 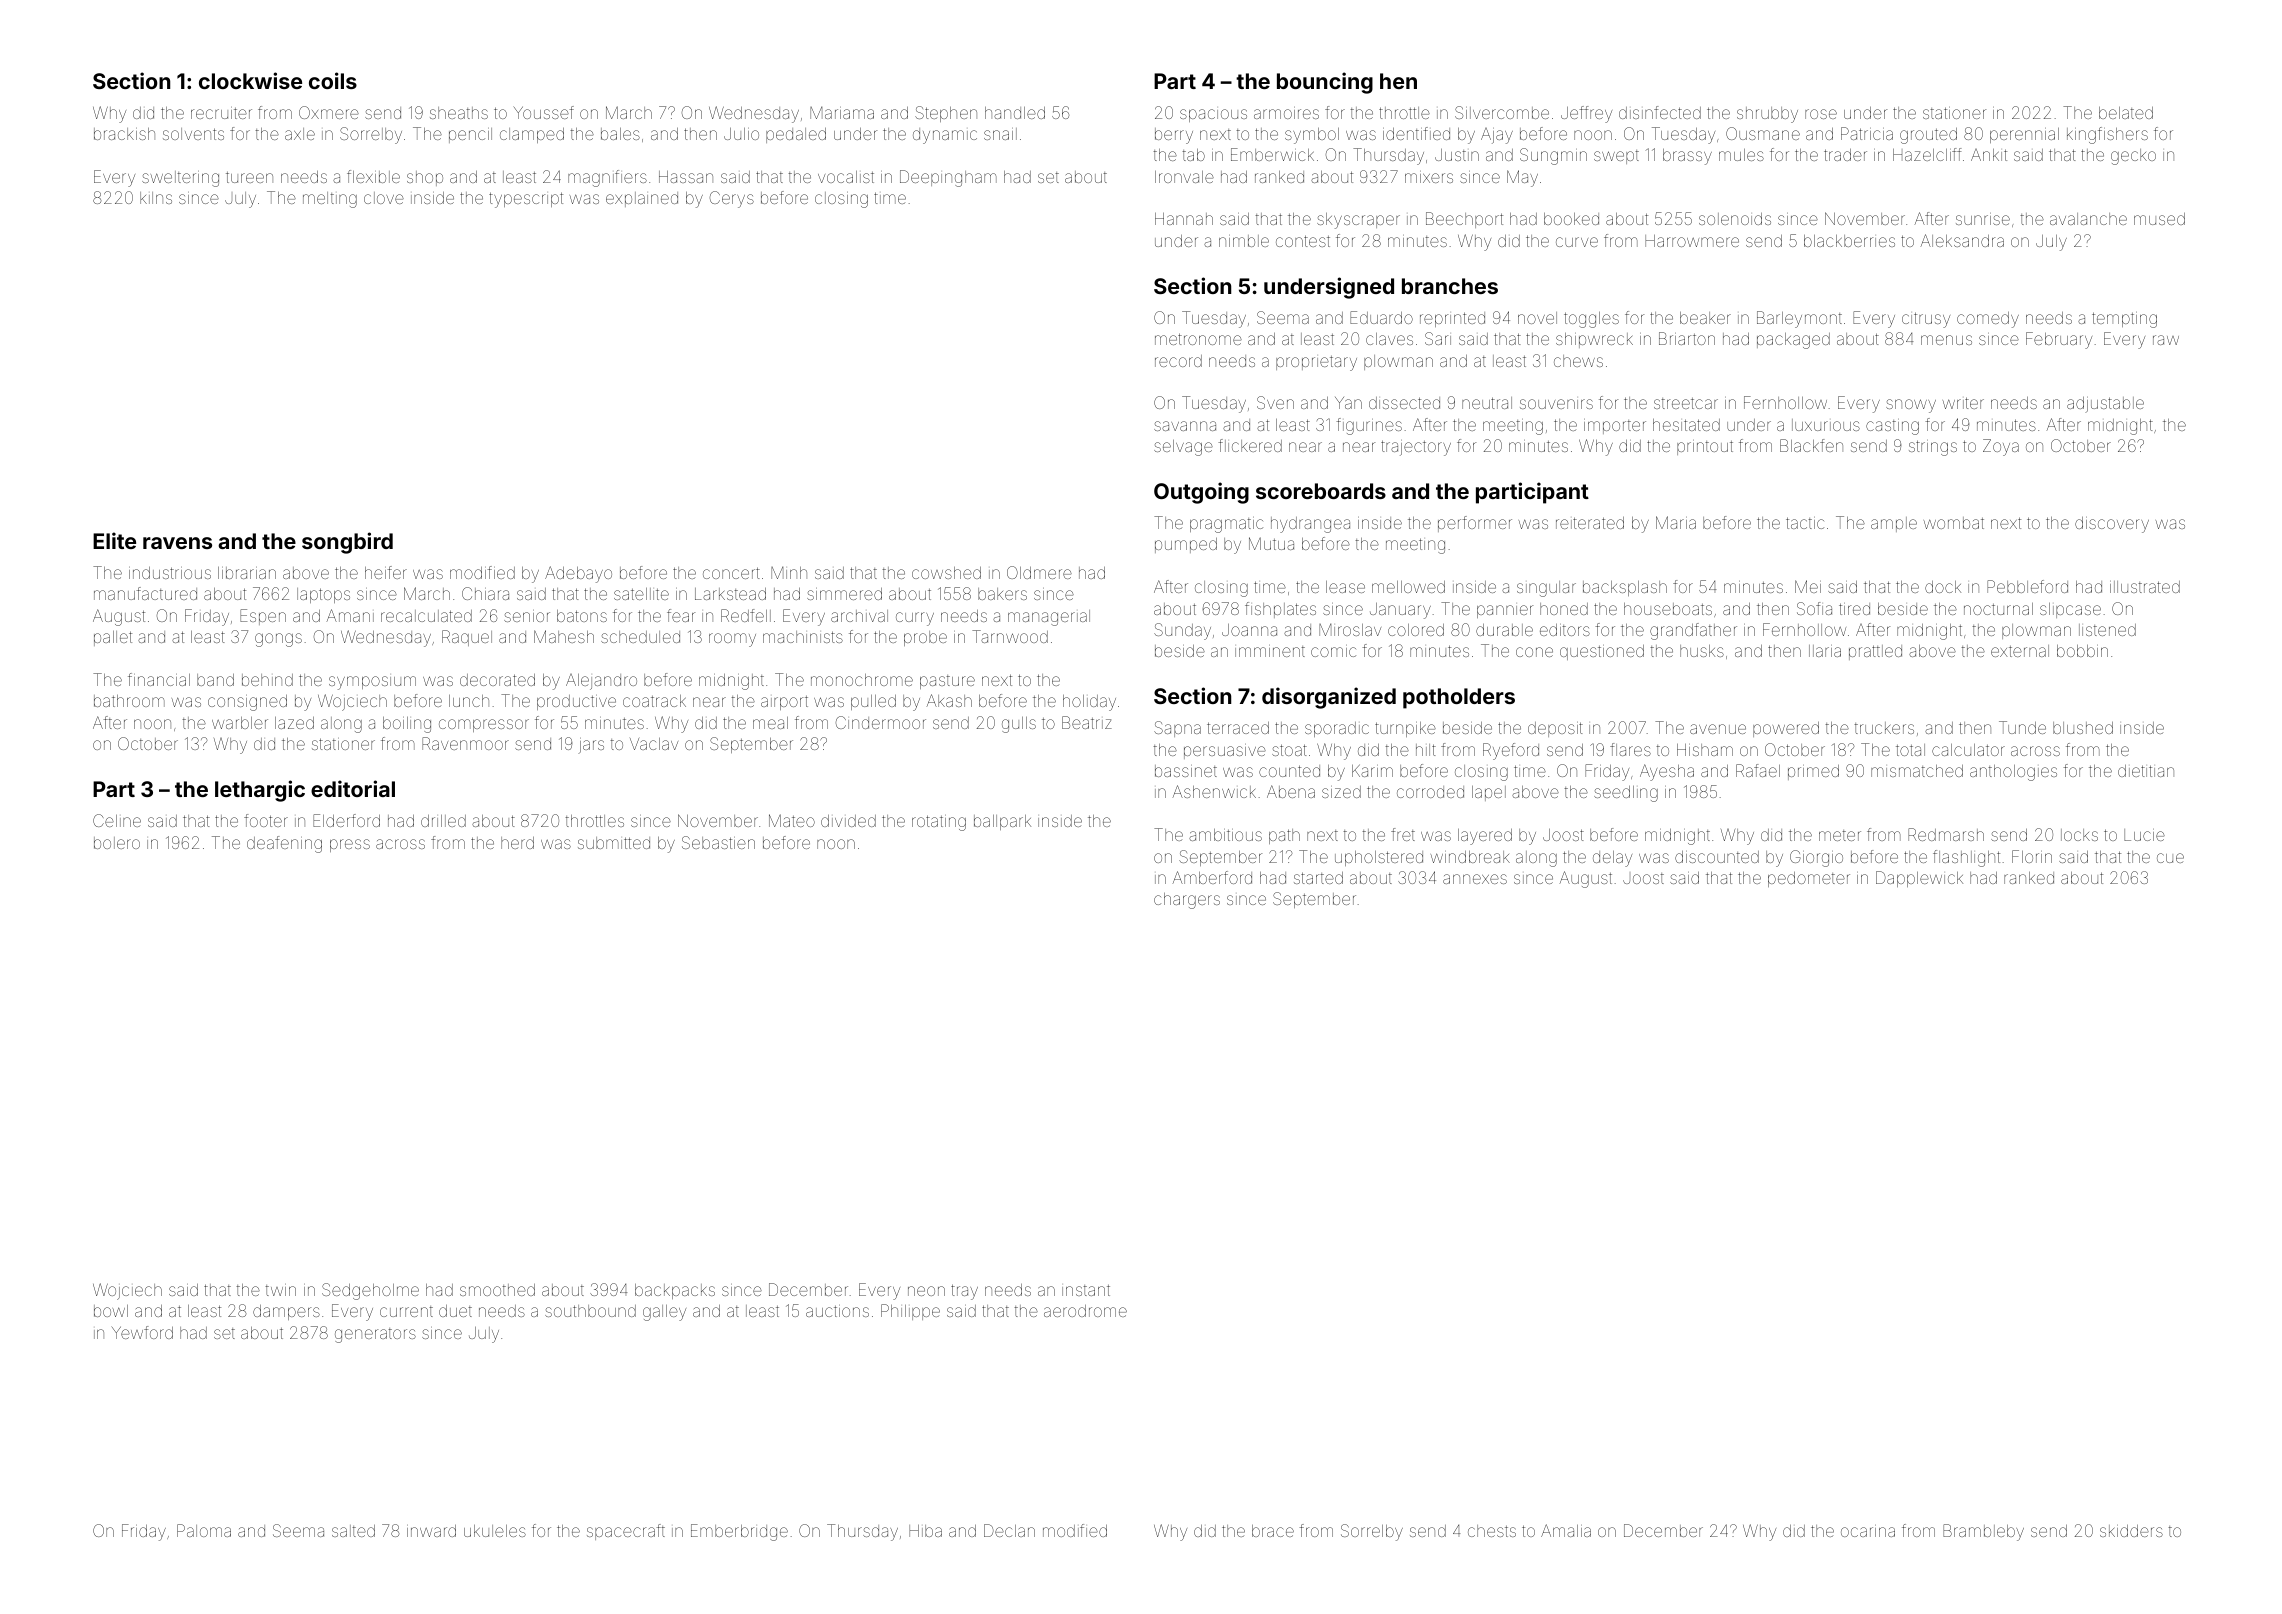 What do you see at coordinates (1186, 771) in the screenshot?
I see `bassinet` at bounding box center [1186, 771].
